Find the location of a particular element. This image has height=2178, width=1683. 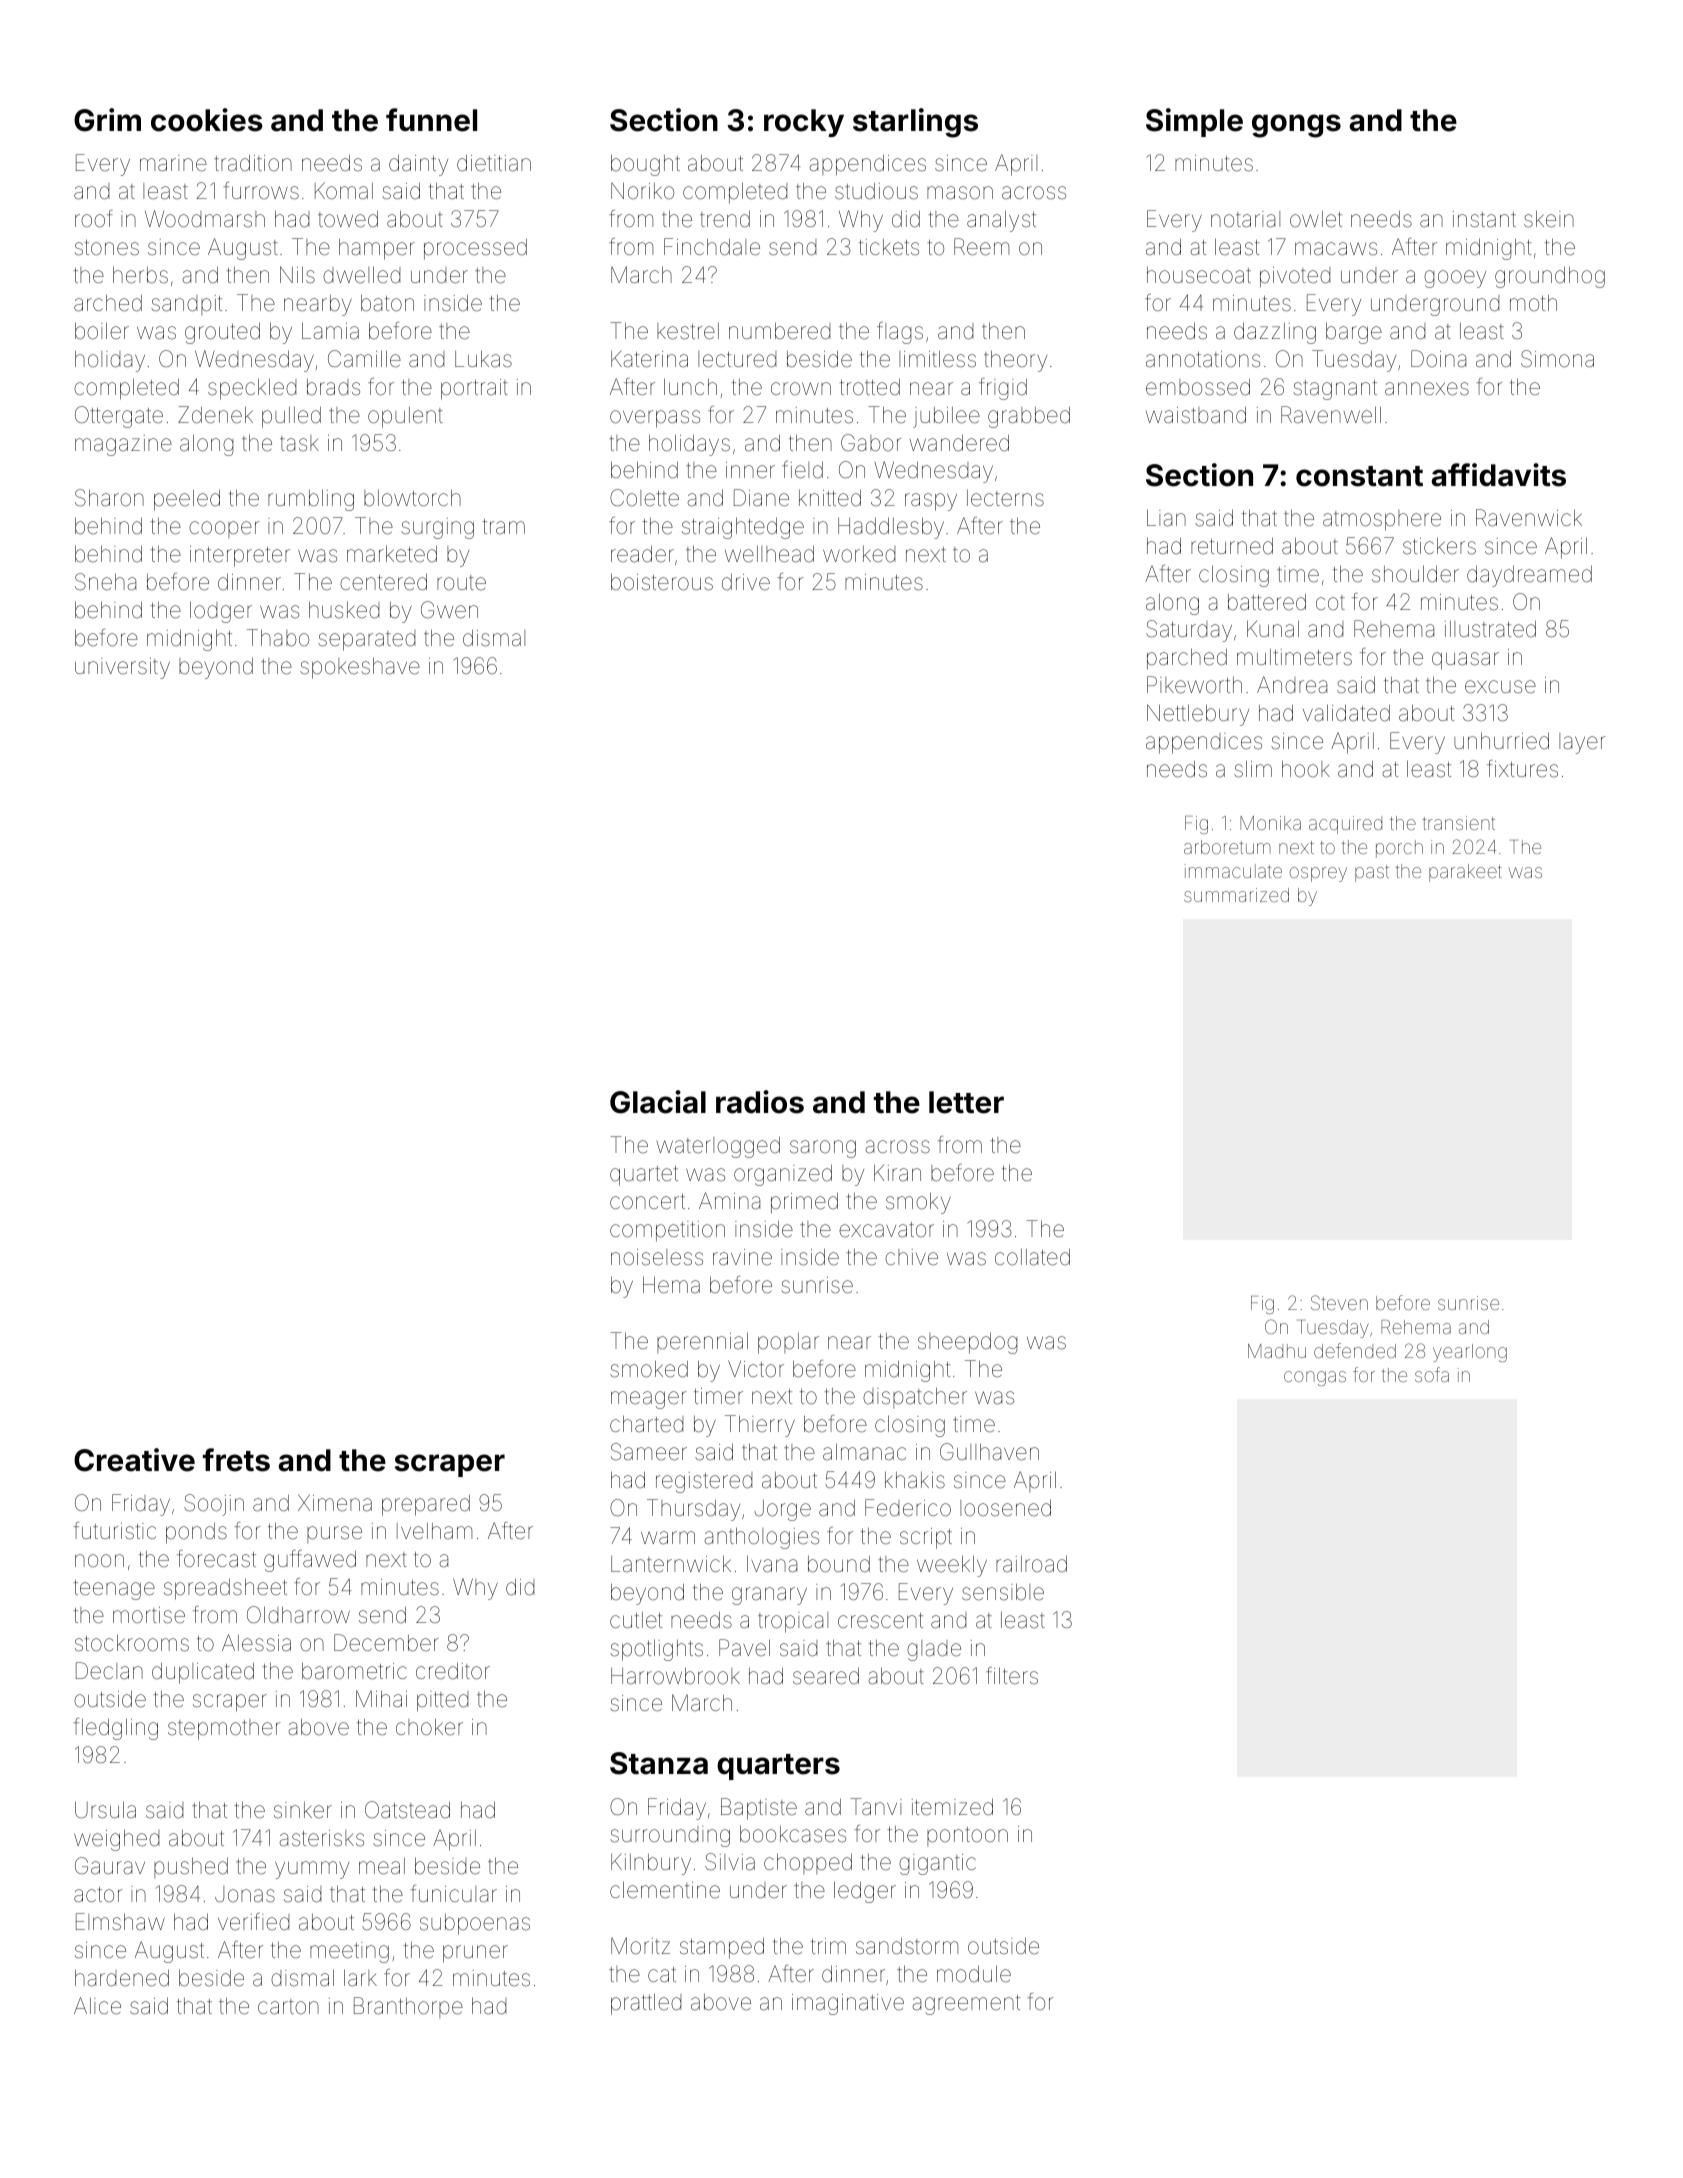

Simple is located at coordinates (1194, 122).
